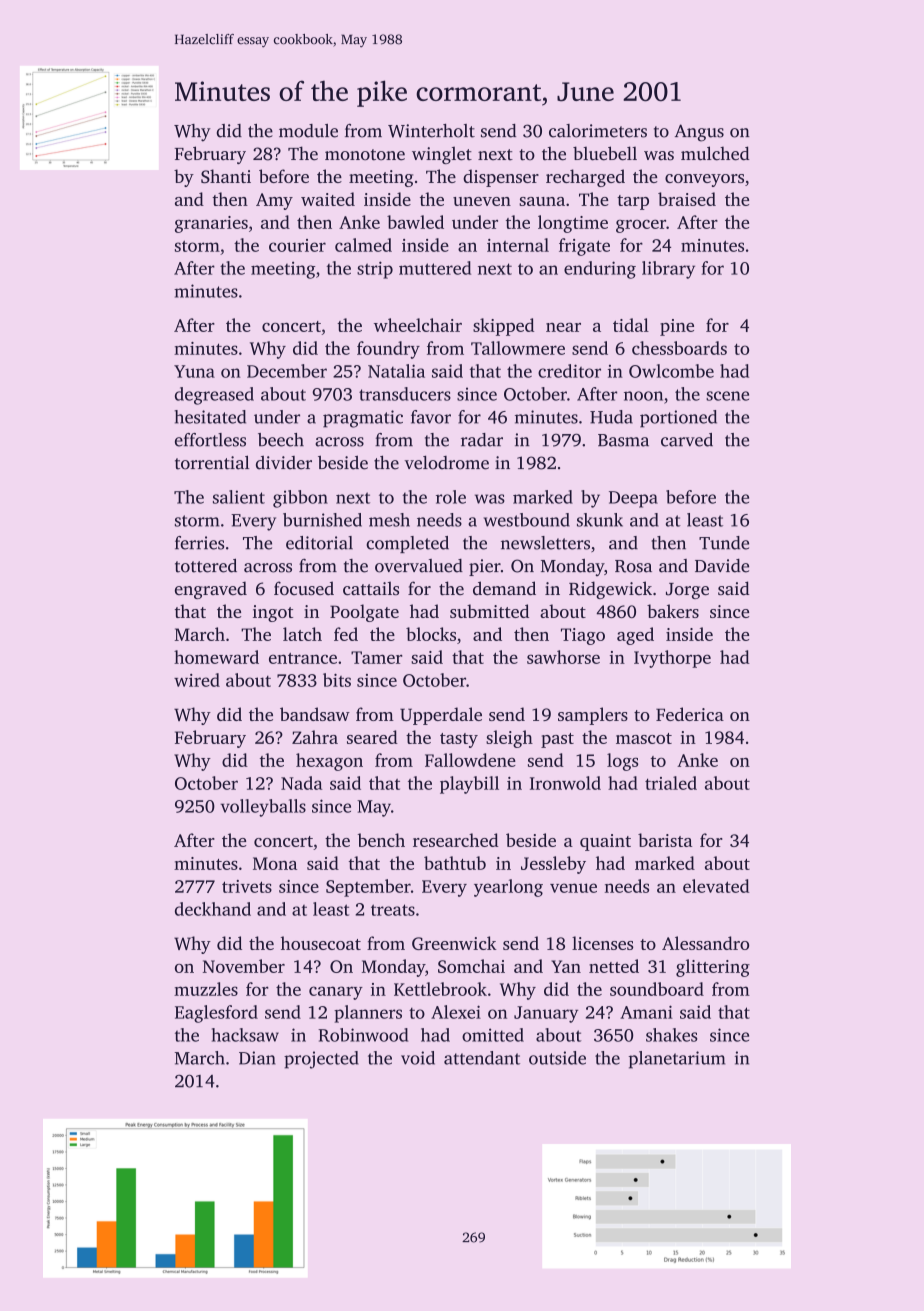  What do you see at coordinates (363, 245) in the screenshot?
I see `calmed` at bounding box center [363, 245].
